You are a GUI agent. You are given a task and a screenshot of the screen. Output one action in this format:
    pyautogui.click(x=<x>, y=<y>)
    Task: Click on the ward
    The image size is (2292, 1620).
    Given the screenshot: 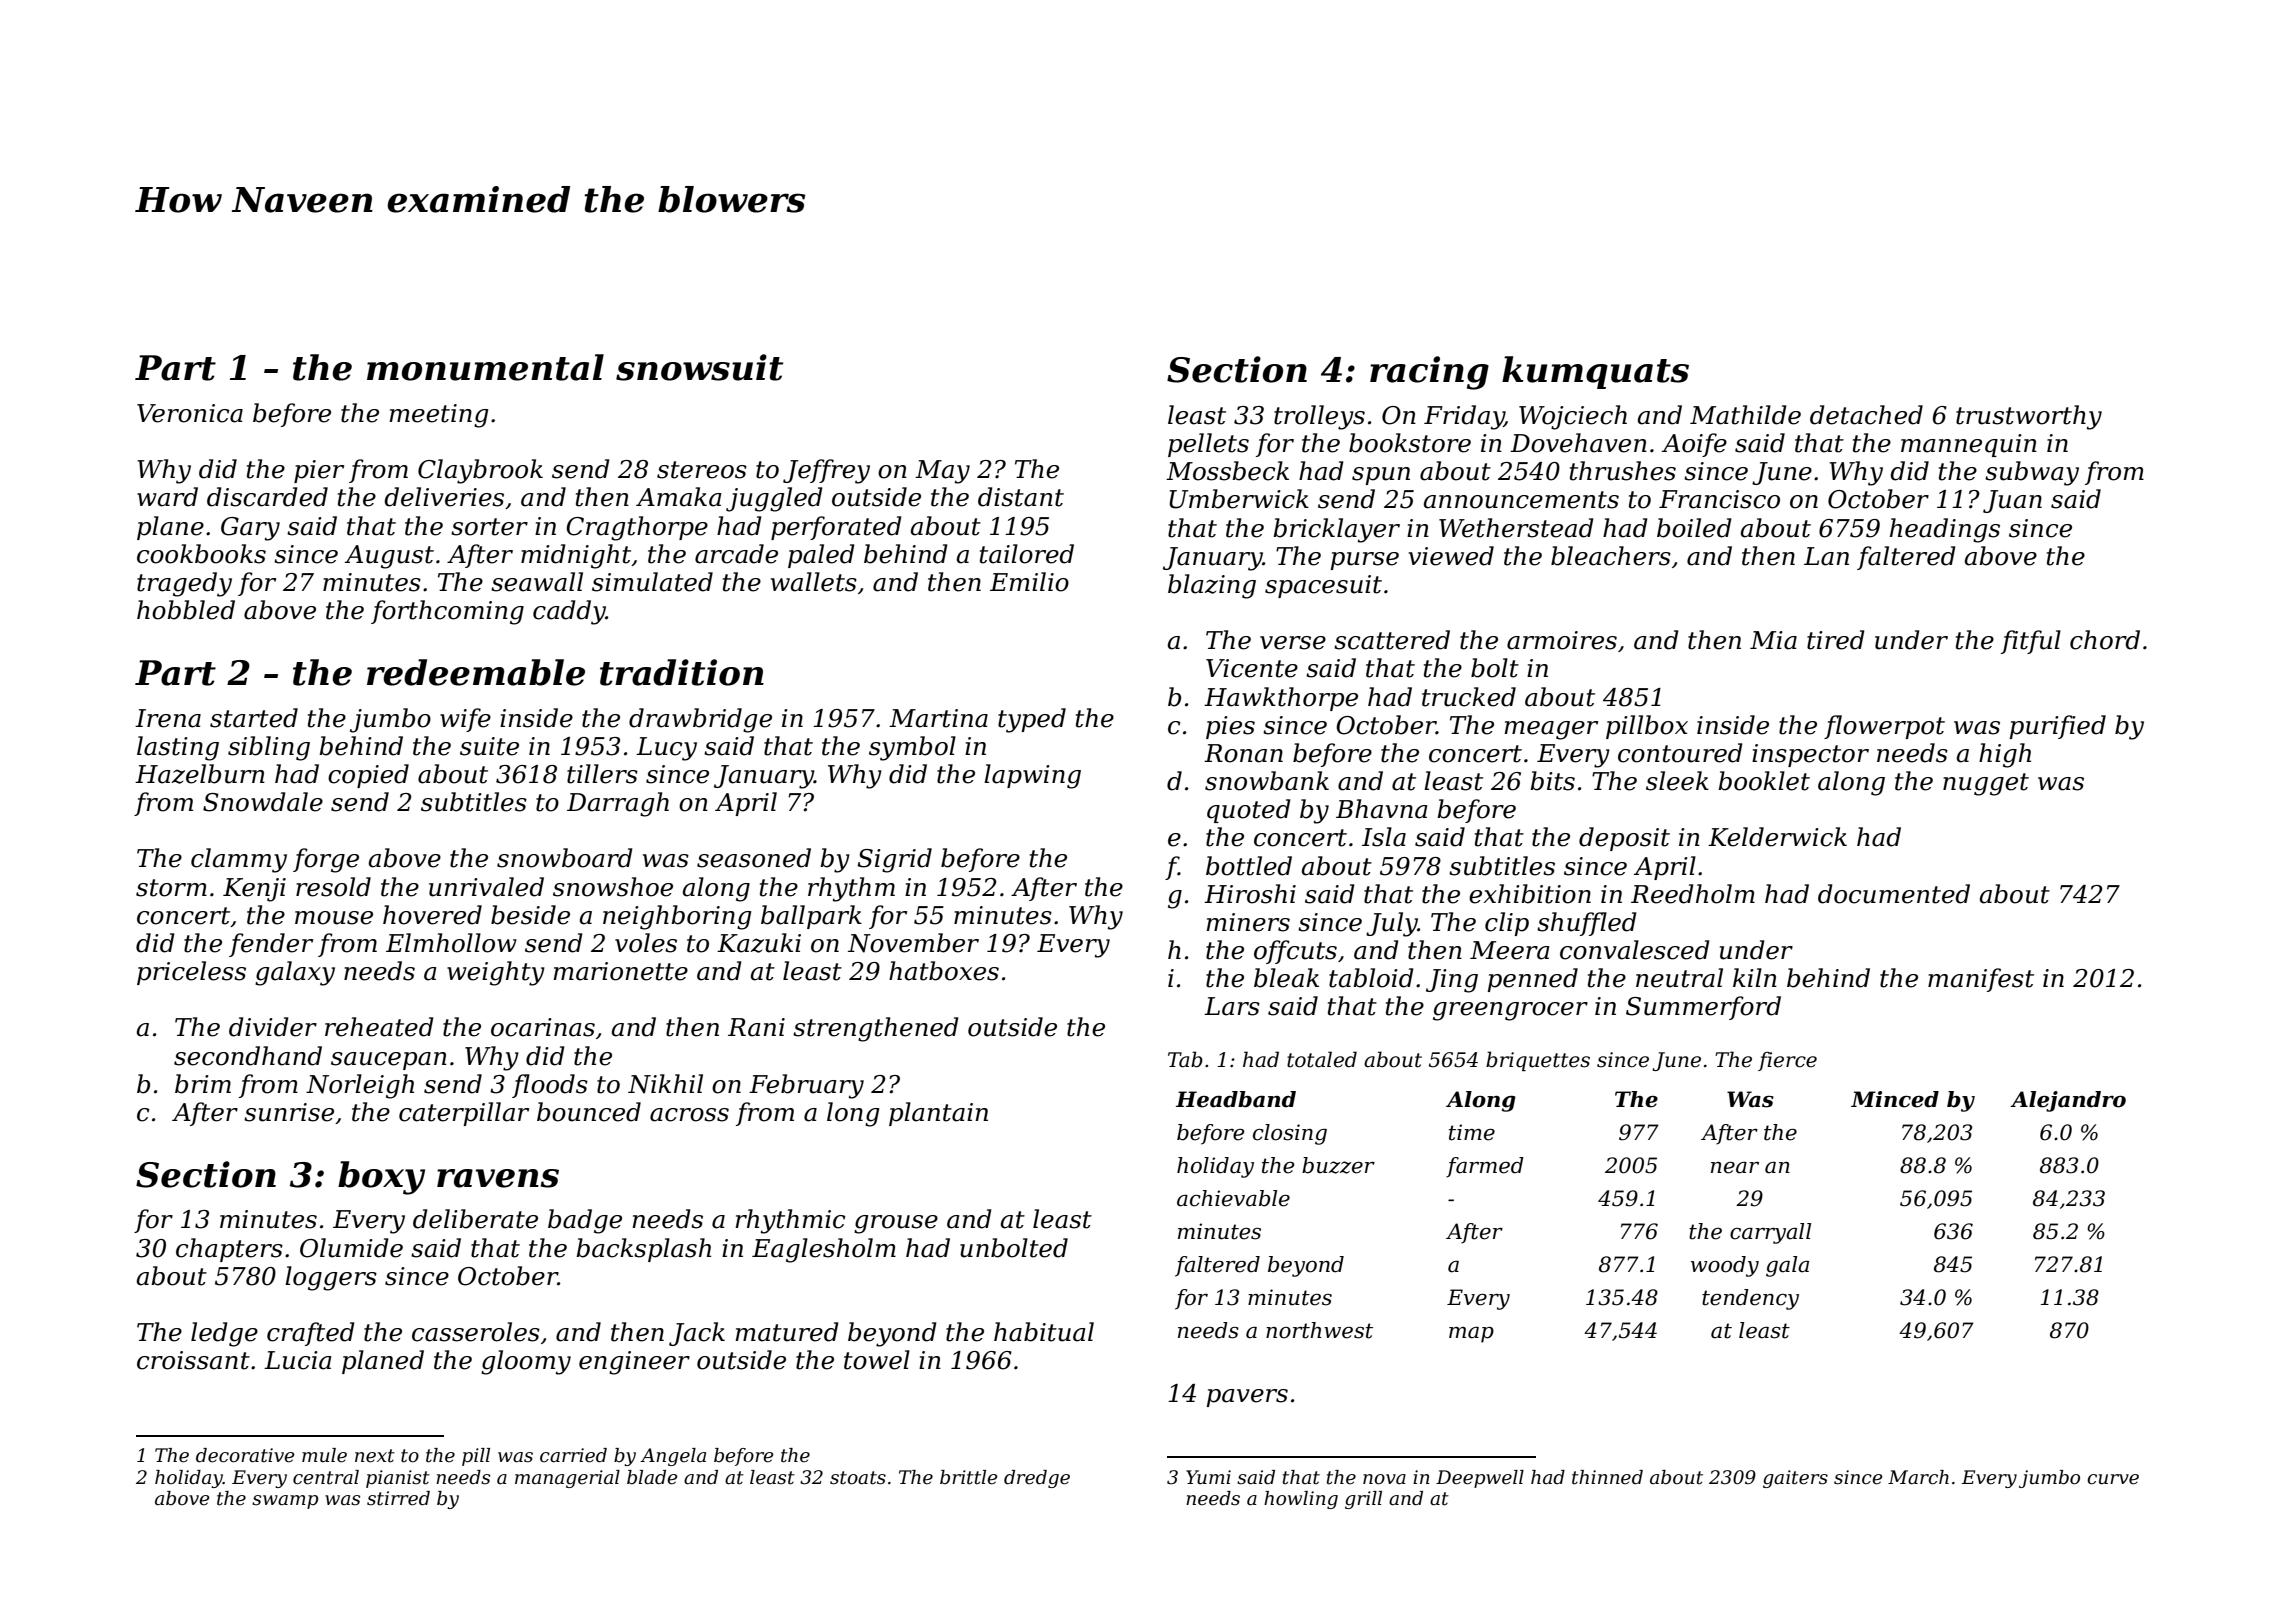 What is the action you would take?
    pyautogui.click(x=167, y=497)
